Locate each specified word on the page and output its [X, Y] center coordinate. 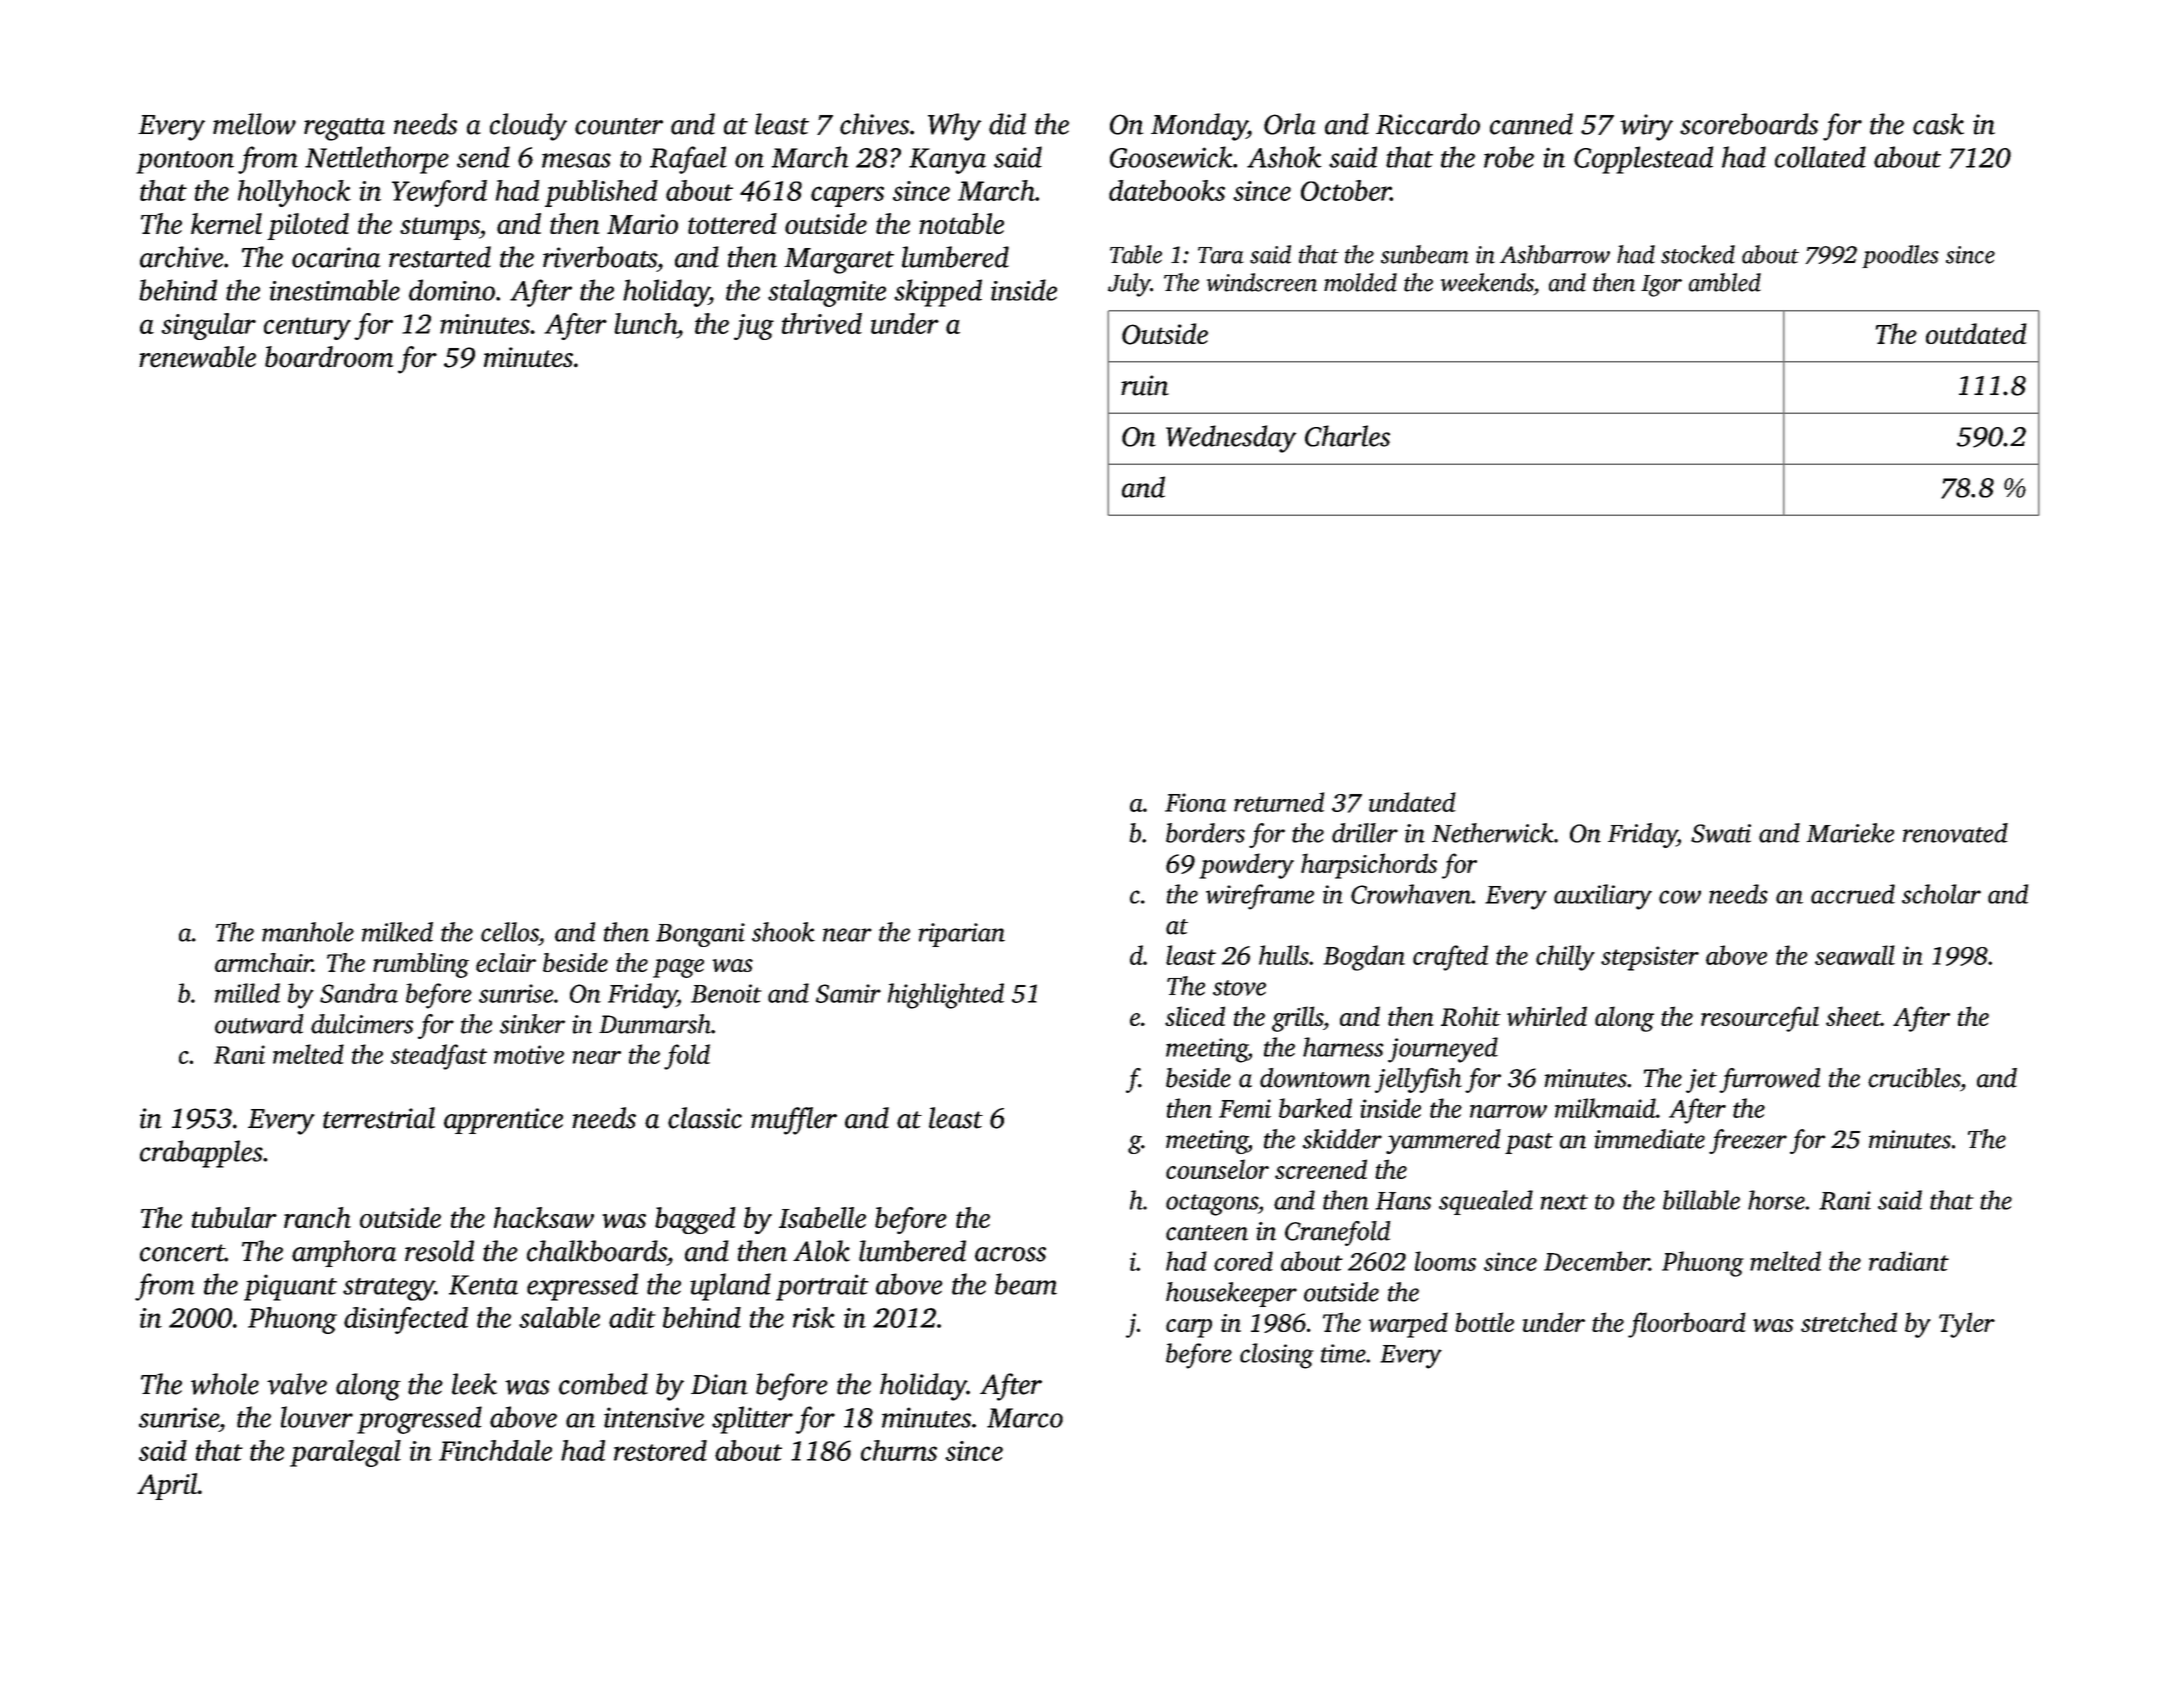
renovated [1955, 833]
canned [1531, 124]
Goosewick [1171, 157]
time [1343, 1353]
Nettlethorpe [377, 160]
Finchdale [495, 1450]
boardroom [329, 357]
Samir [848, 993]
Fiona [1195, 802]
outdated [1976, 333]
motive [529, 1054]
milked [397, 932]
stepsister [1650, 958]
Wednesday [1231, 439]
